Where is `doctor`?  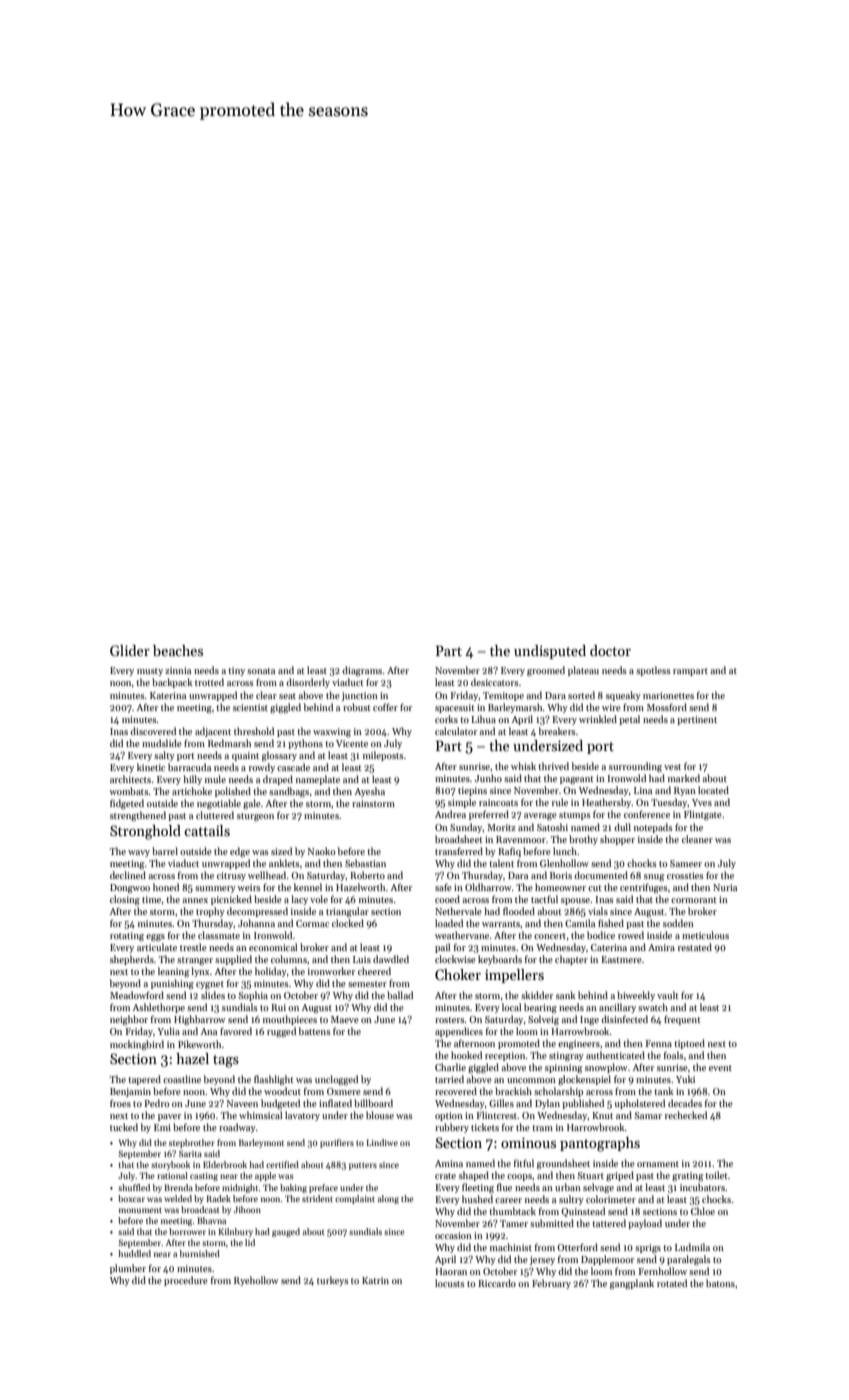
doctor is located at coordinates (610, 650).
